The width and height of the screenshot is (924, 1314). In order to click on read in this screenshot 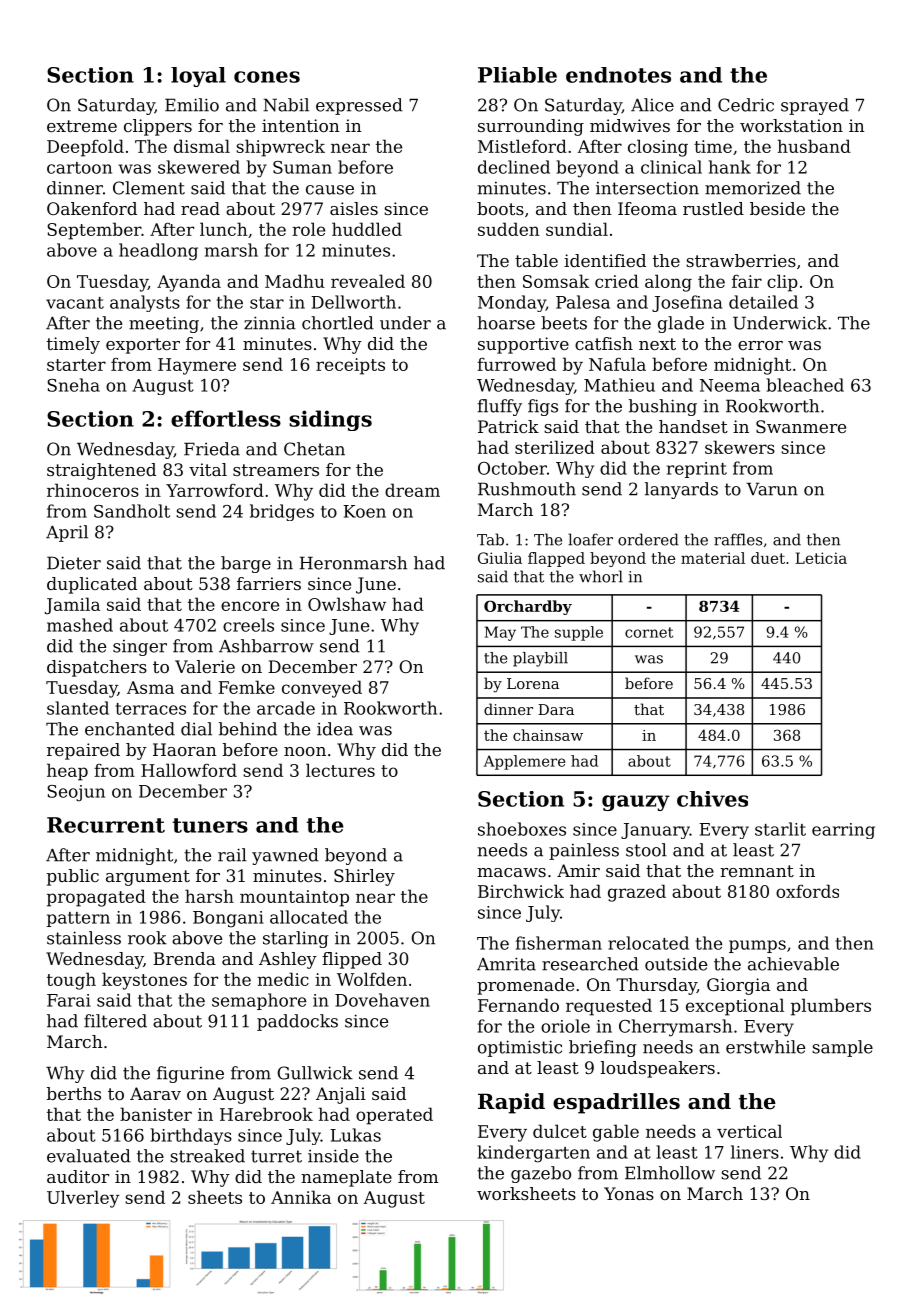, I will do `click(200, 208)`.
